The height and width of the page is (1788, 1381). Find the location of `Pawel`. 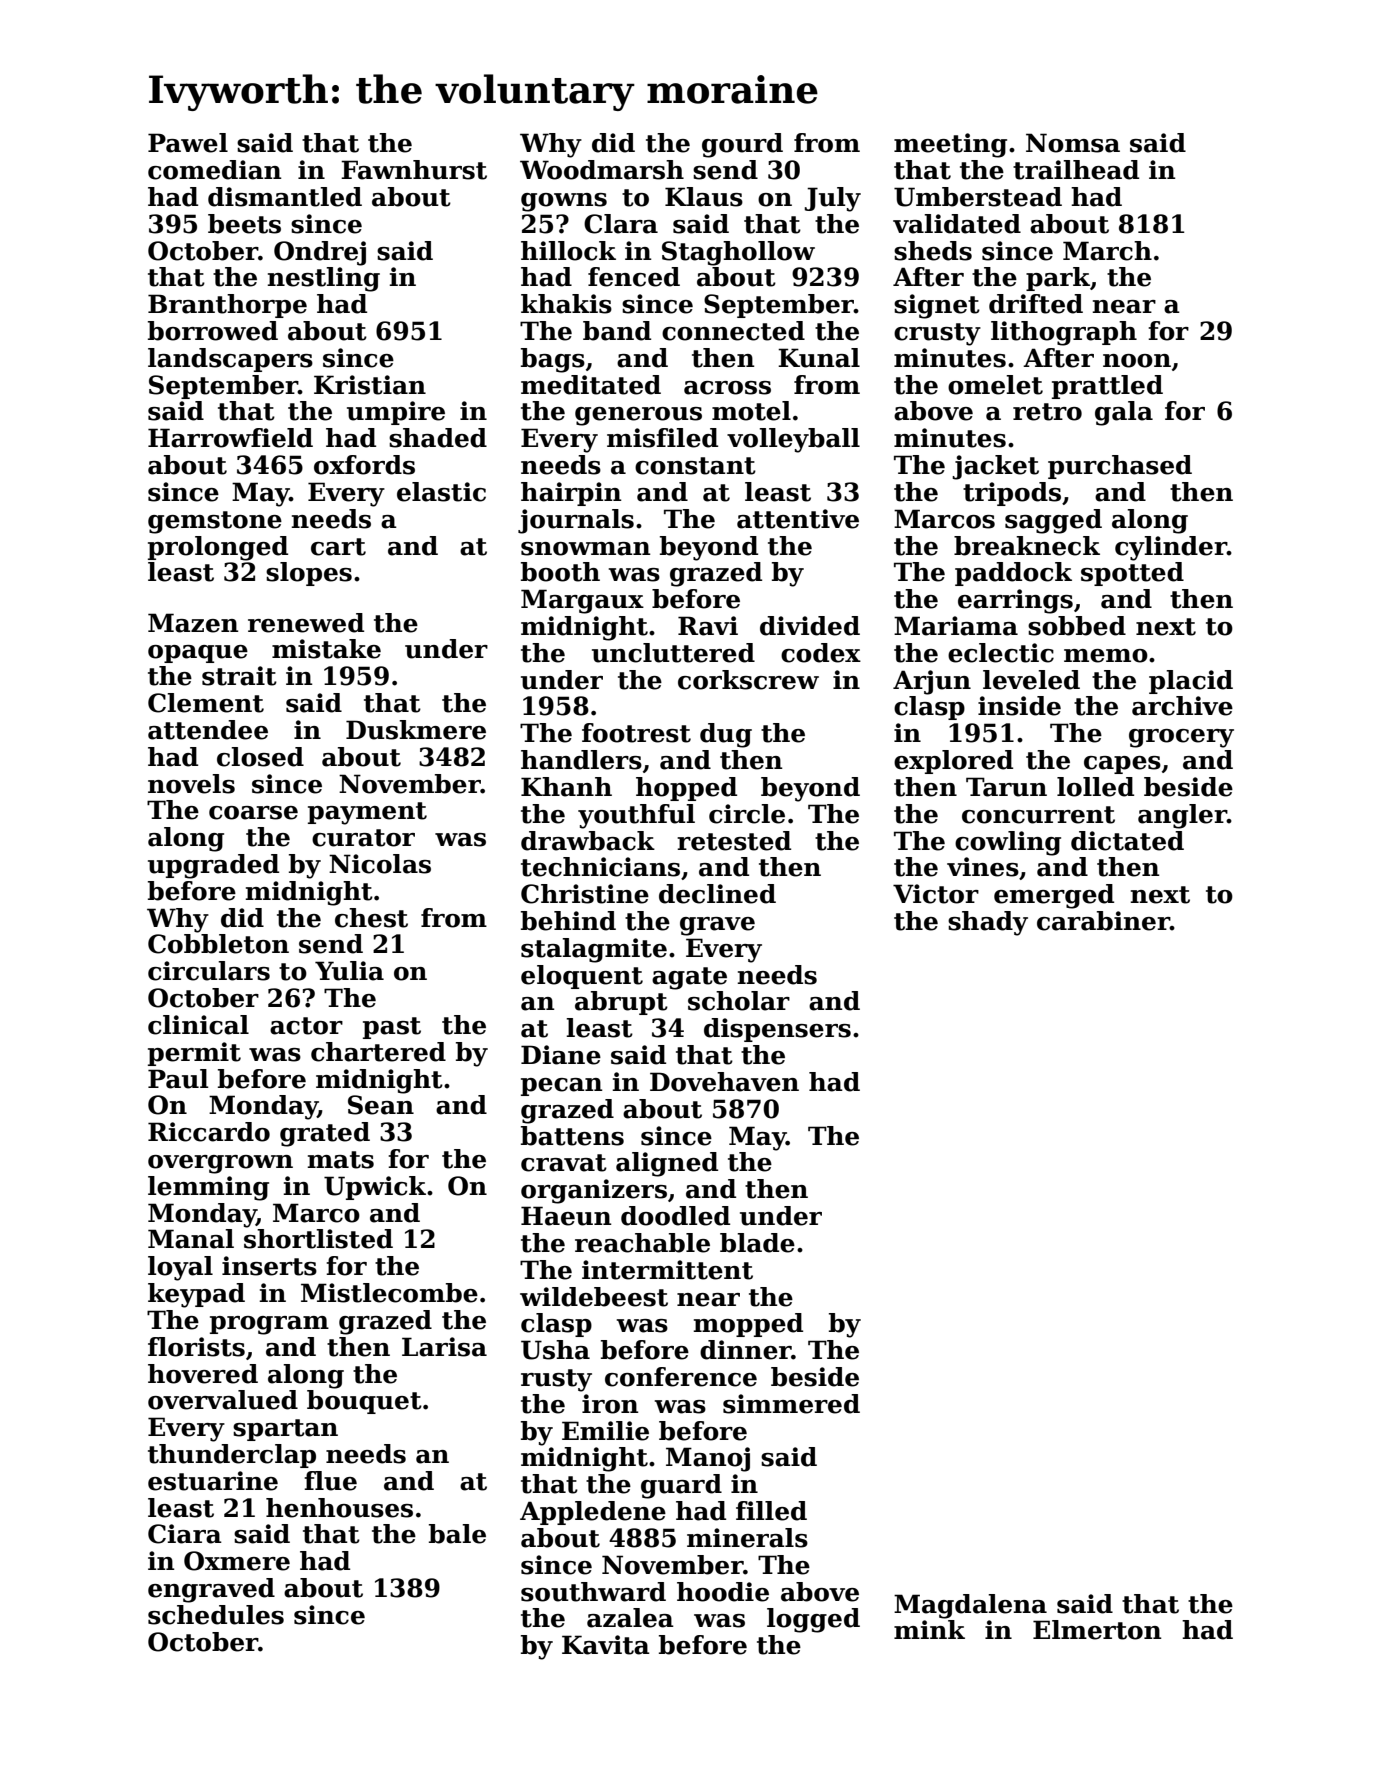

Pawel is located at coordinates (188, 143).
